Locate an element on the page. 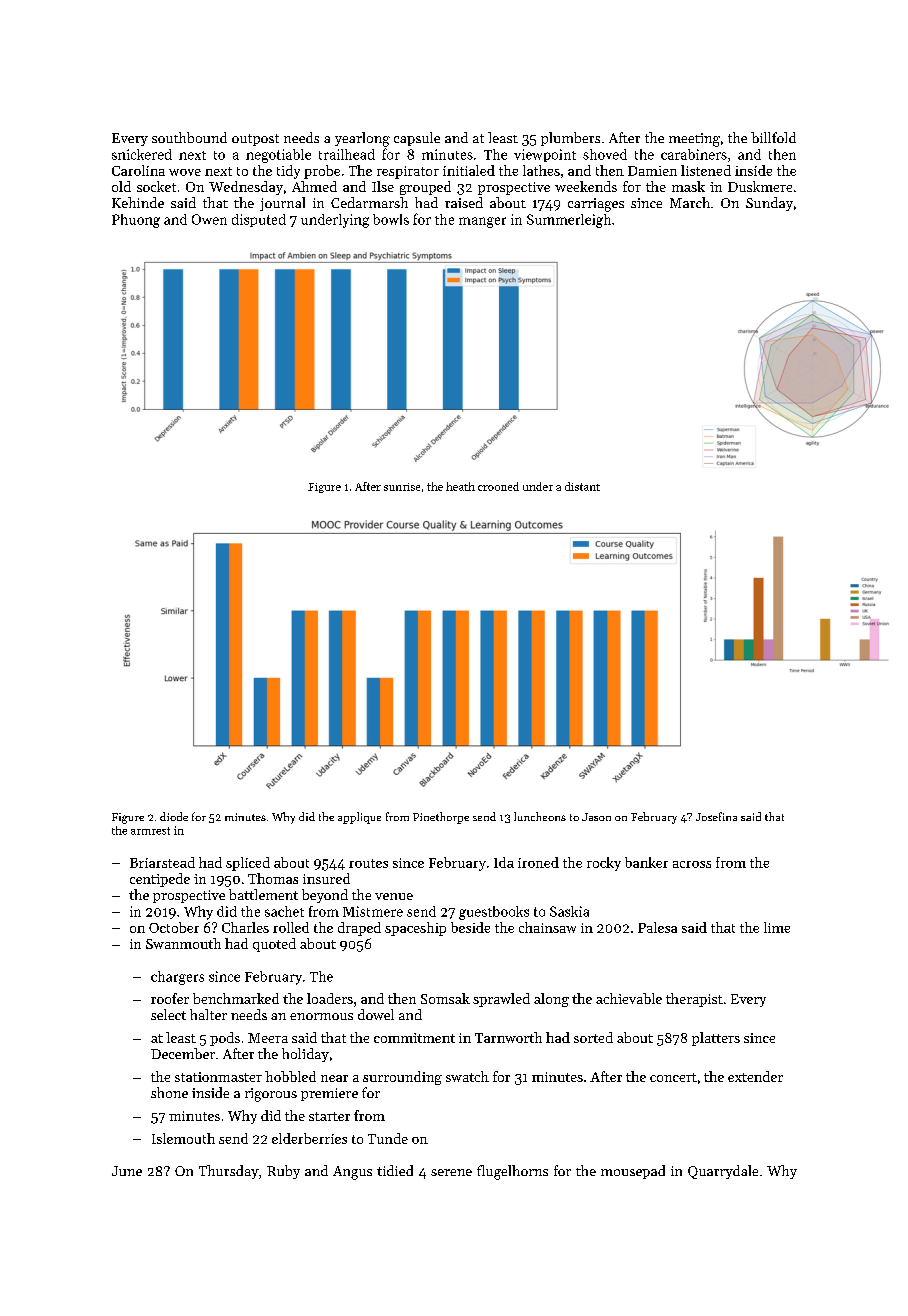  pods is located at coordinates (225, 1039).
